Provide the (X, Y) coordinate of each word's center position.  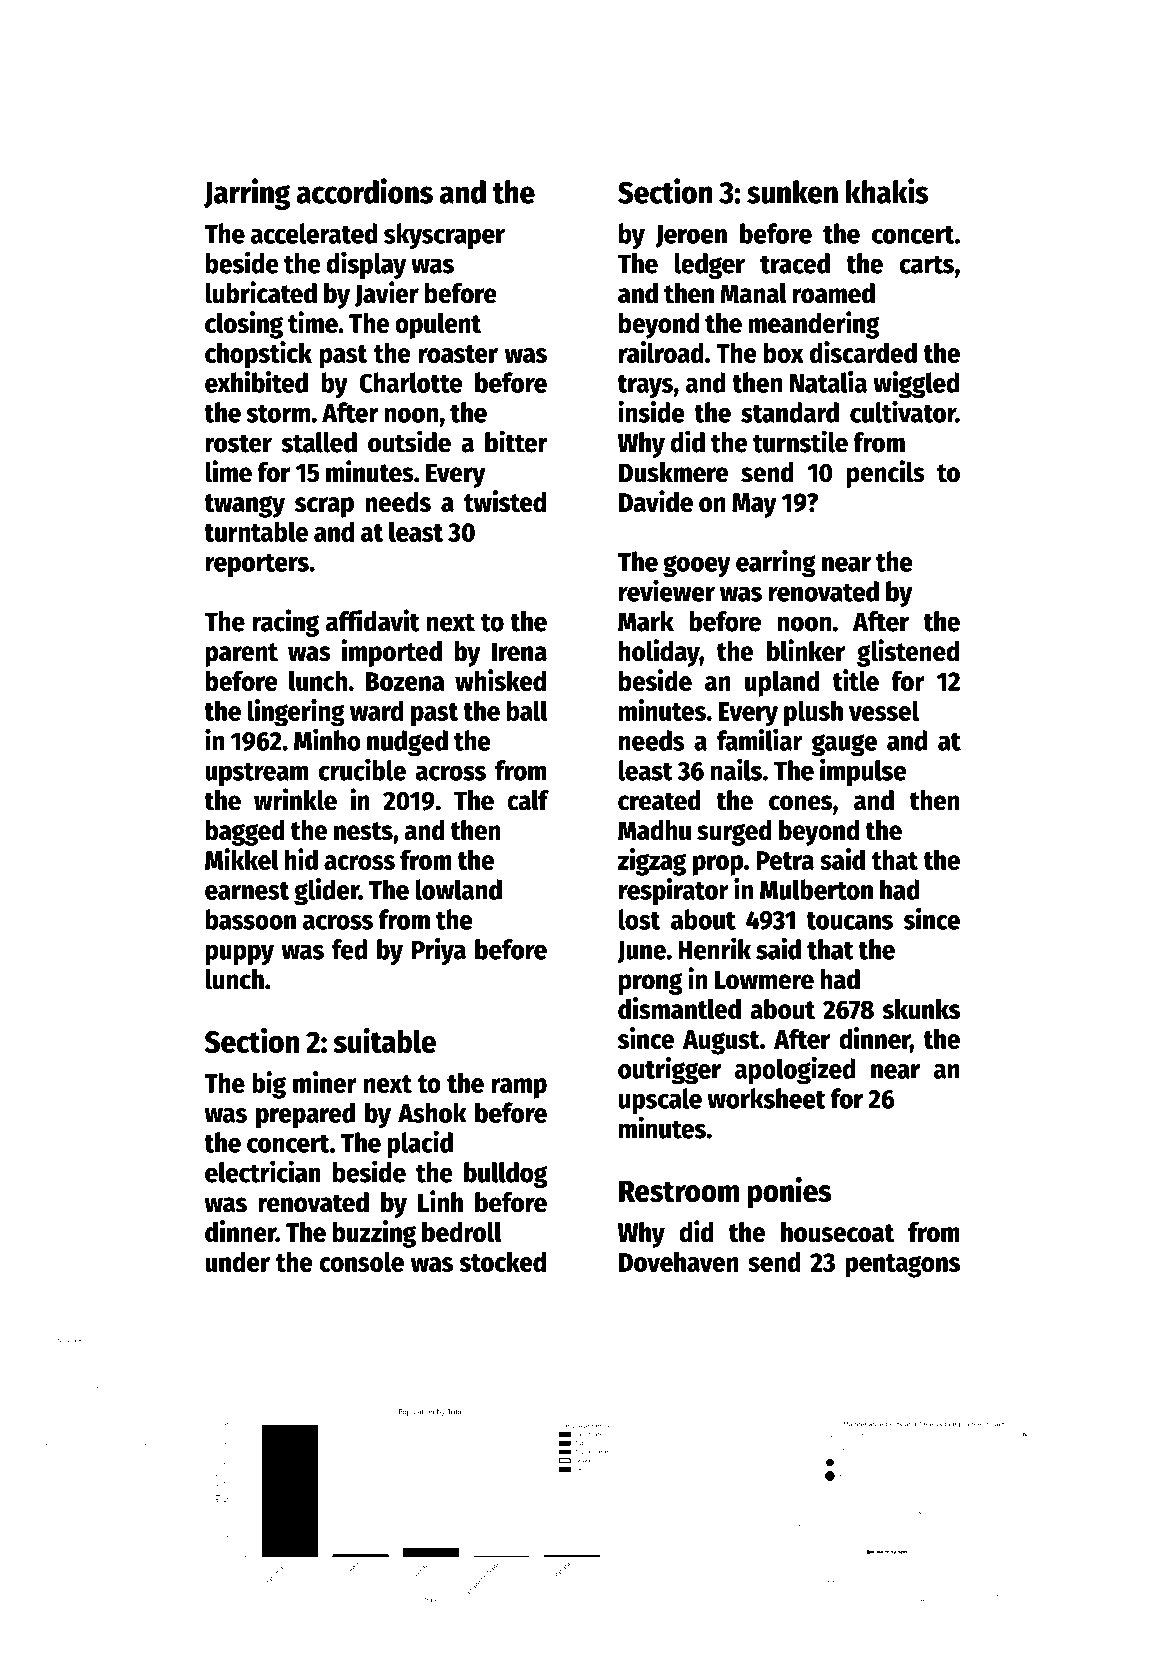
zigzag (652, 862)
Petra (785, 860)
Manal (753, 293)
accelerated (314, 233)
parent (241, 655)
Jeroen (691, 236)
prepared (305, 1115)
